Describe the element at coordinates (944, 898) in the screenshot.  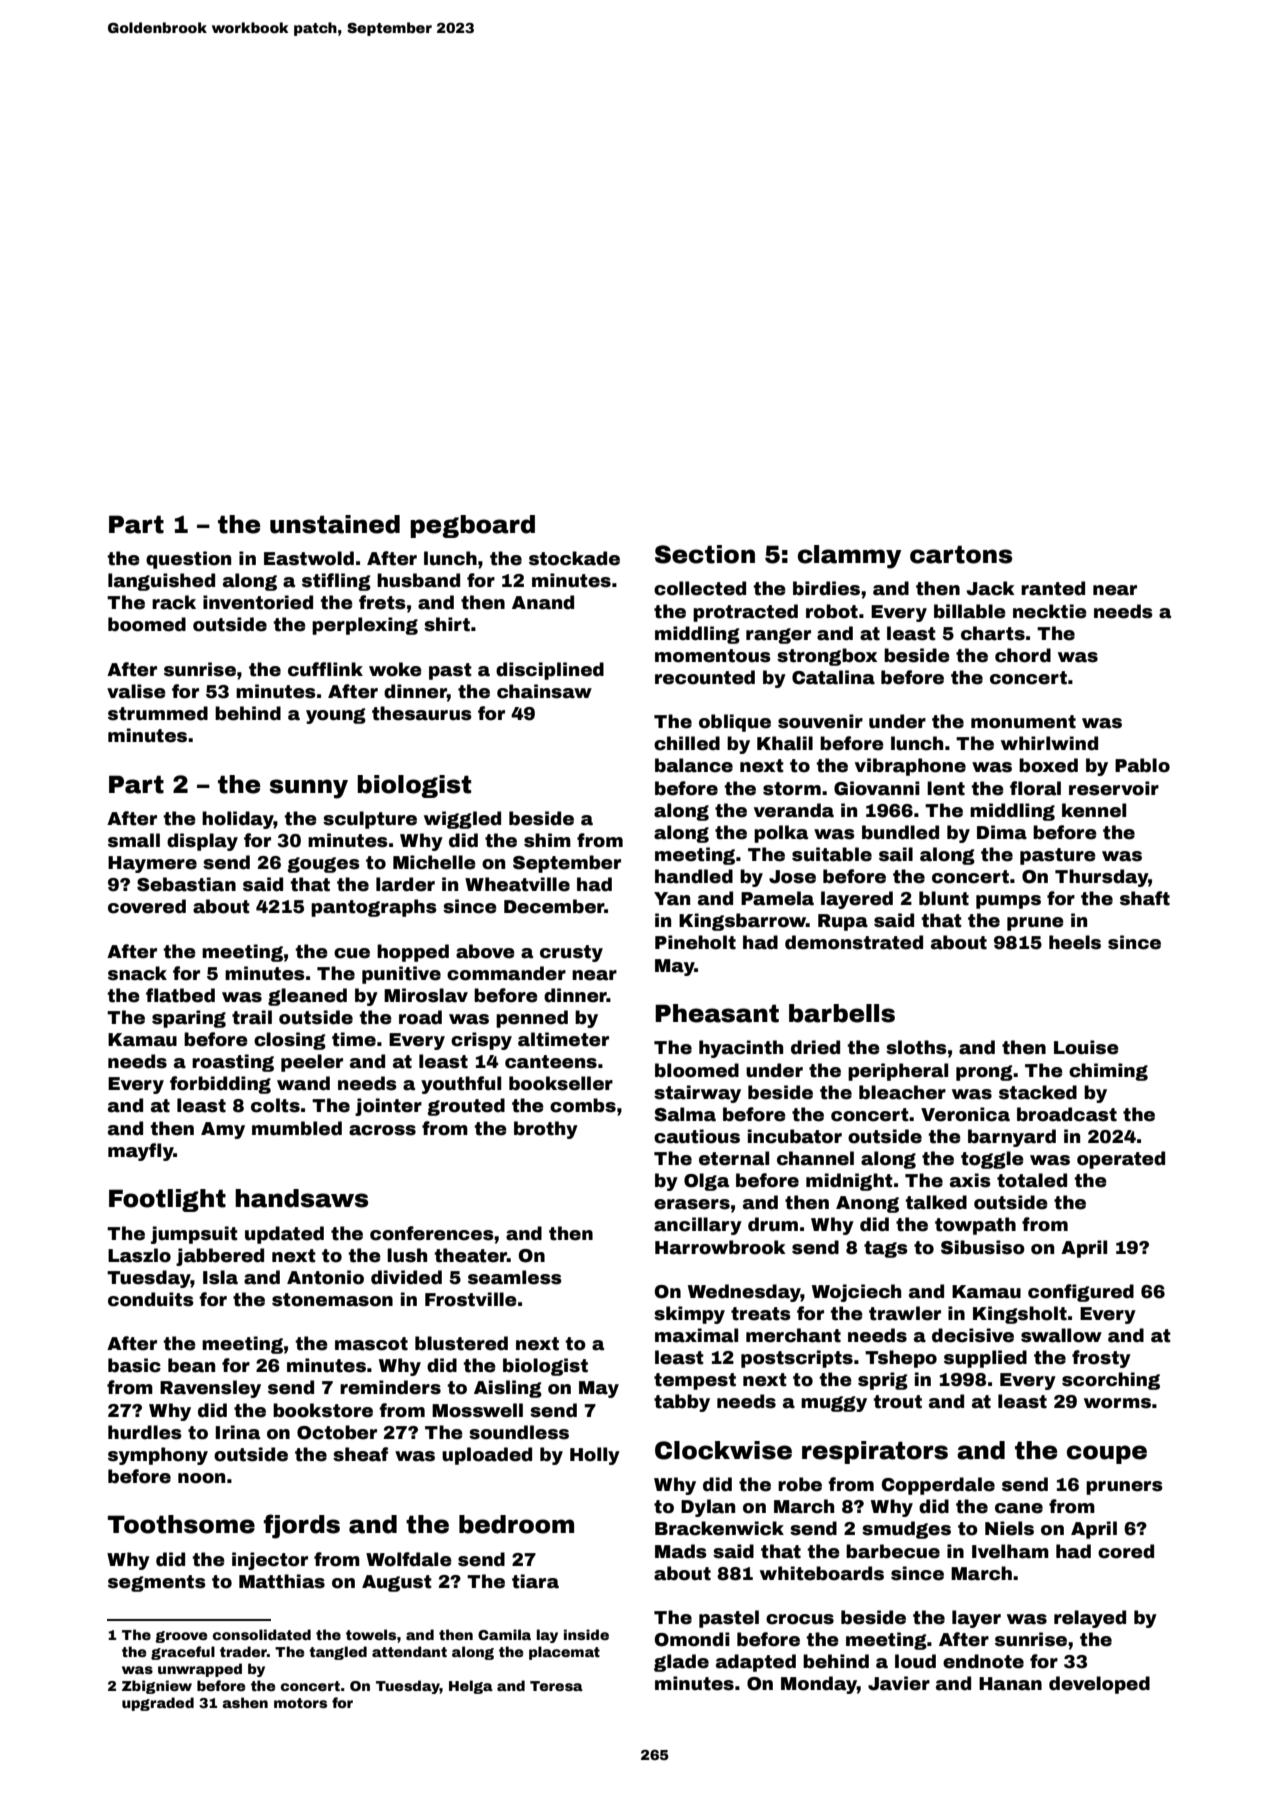
I see `blunt` at that location.
